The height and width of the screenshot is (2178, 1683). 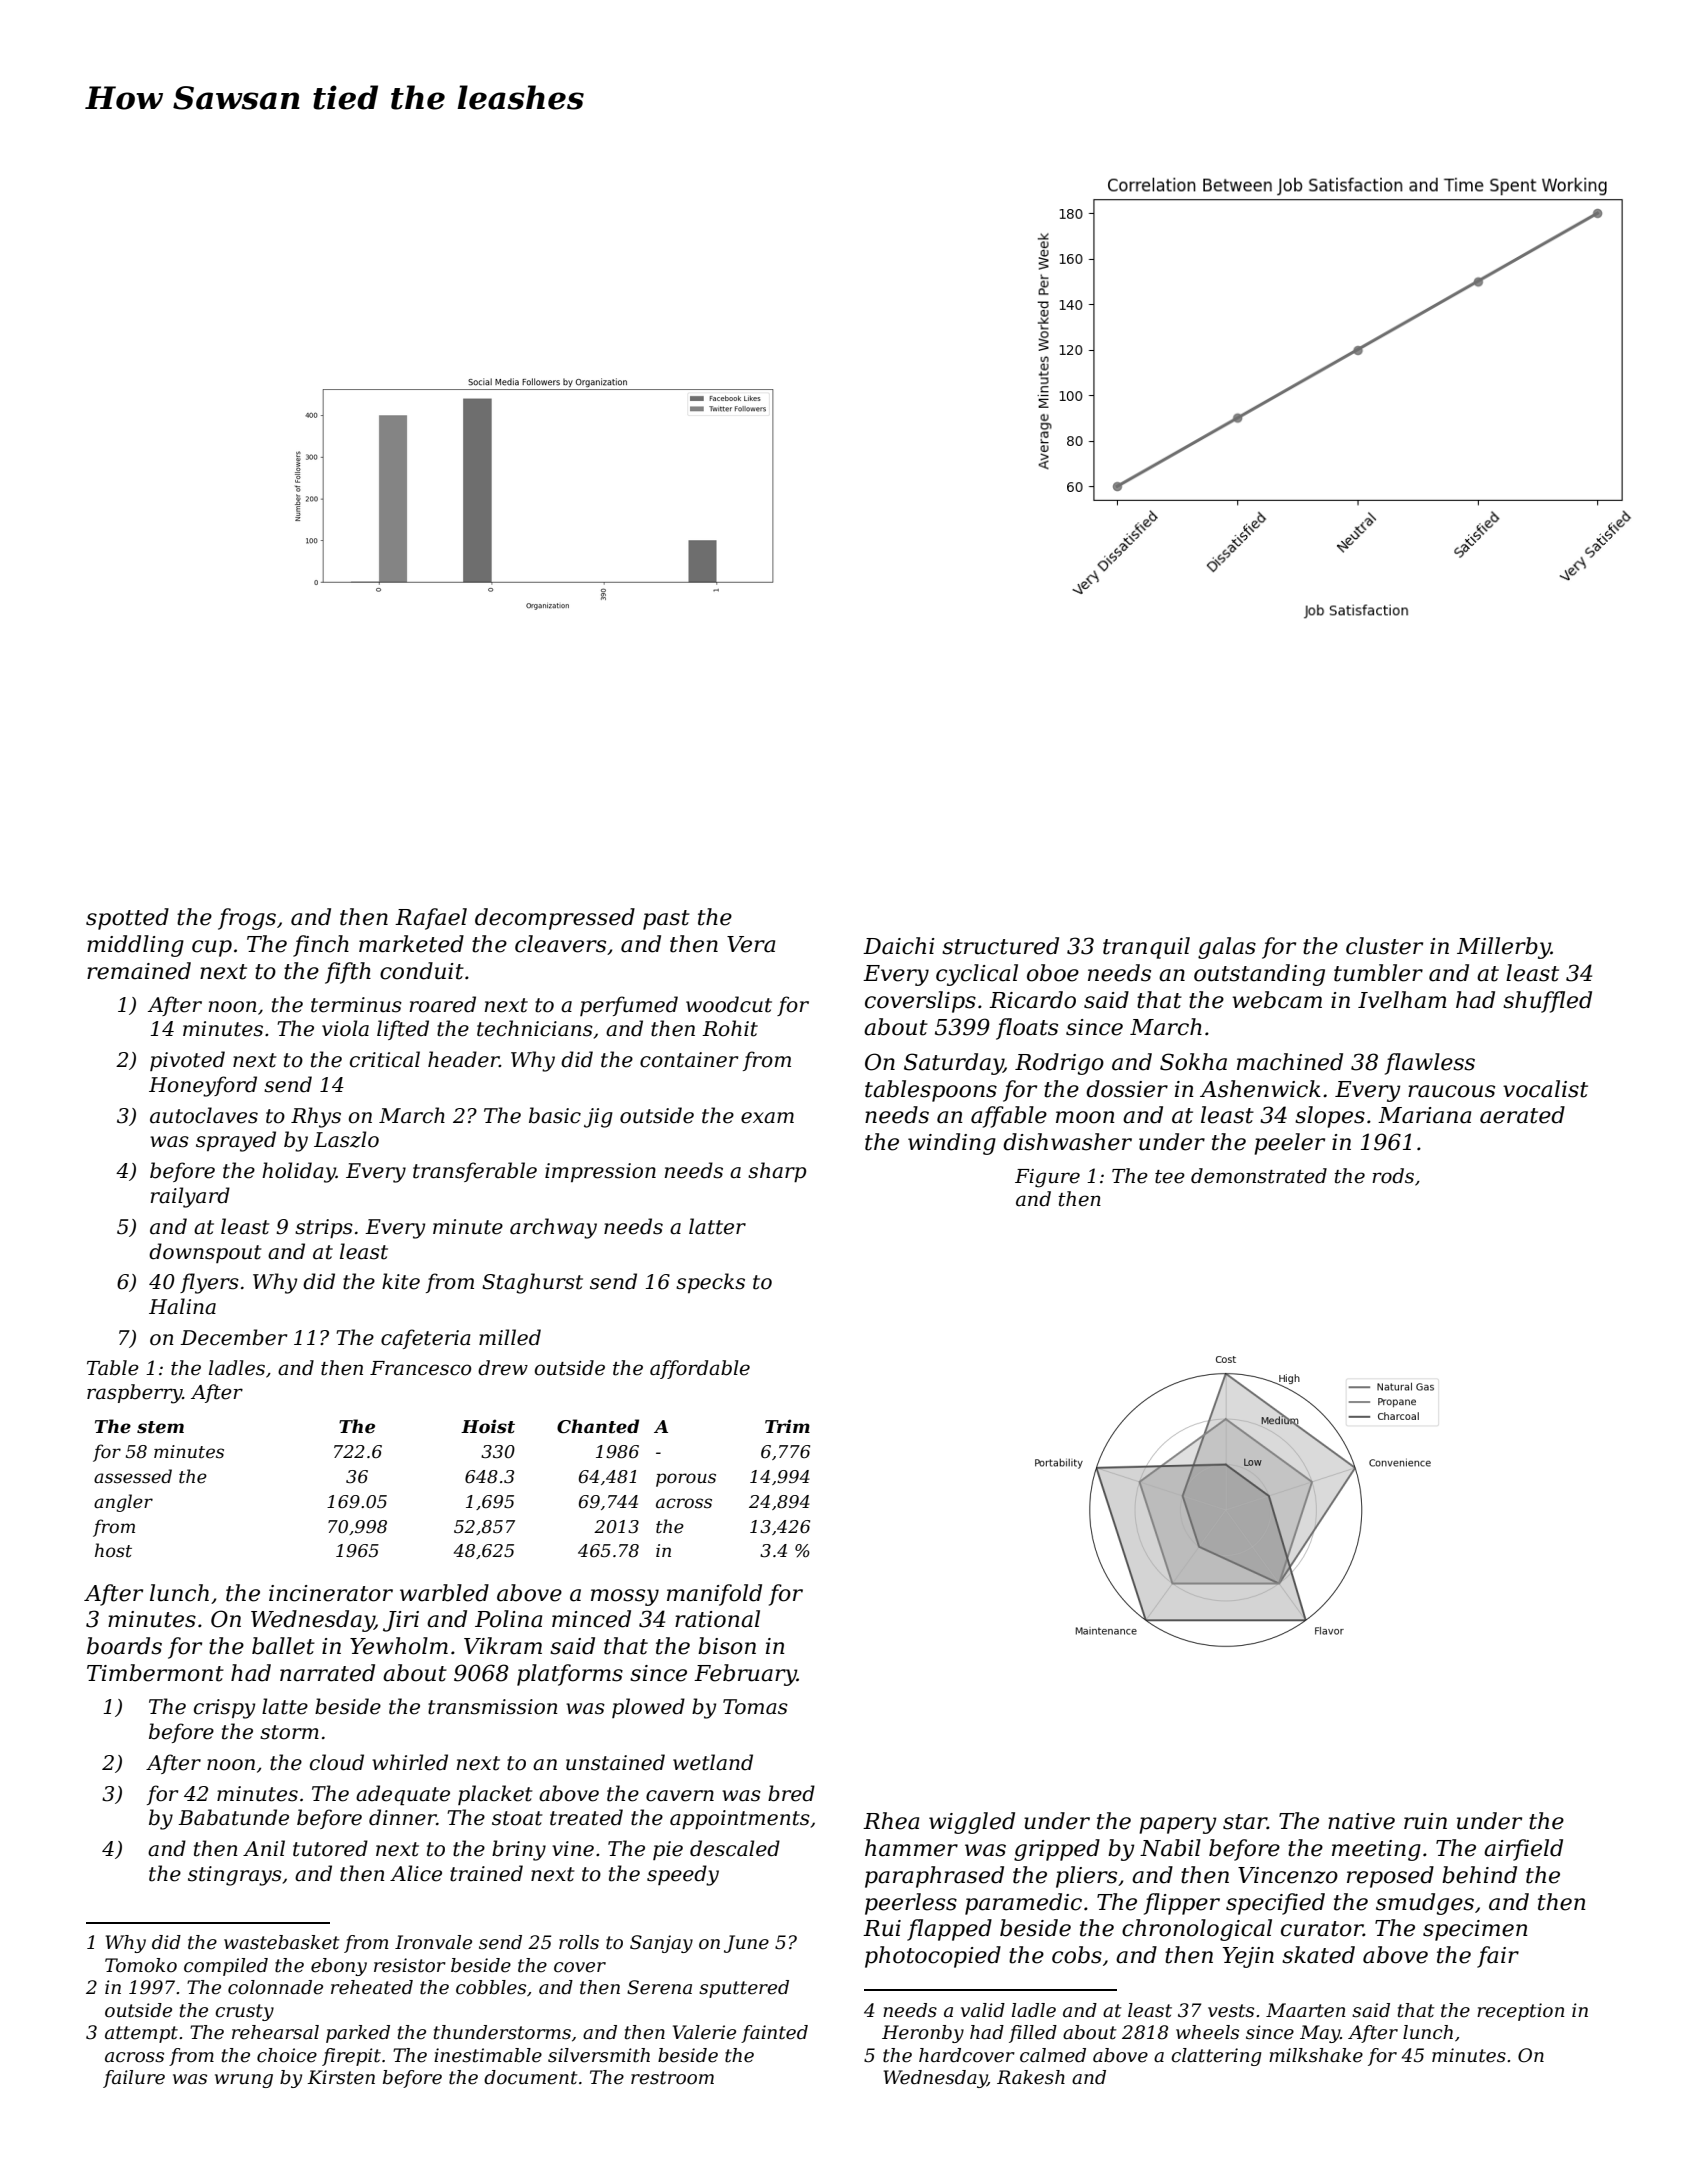 What do you see at coordinates (1424, 1115) in the screenshot?
I see `Mariana` at bounding box center [1424, 1115].
